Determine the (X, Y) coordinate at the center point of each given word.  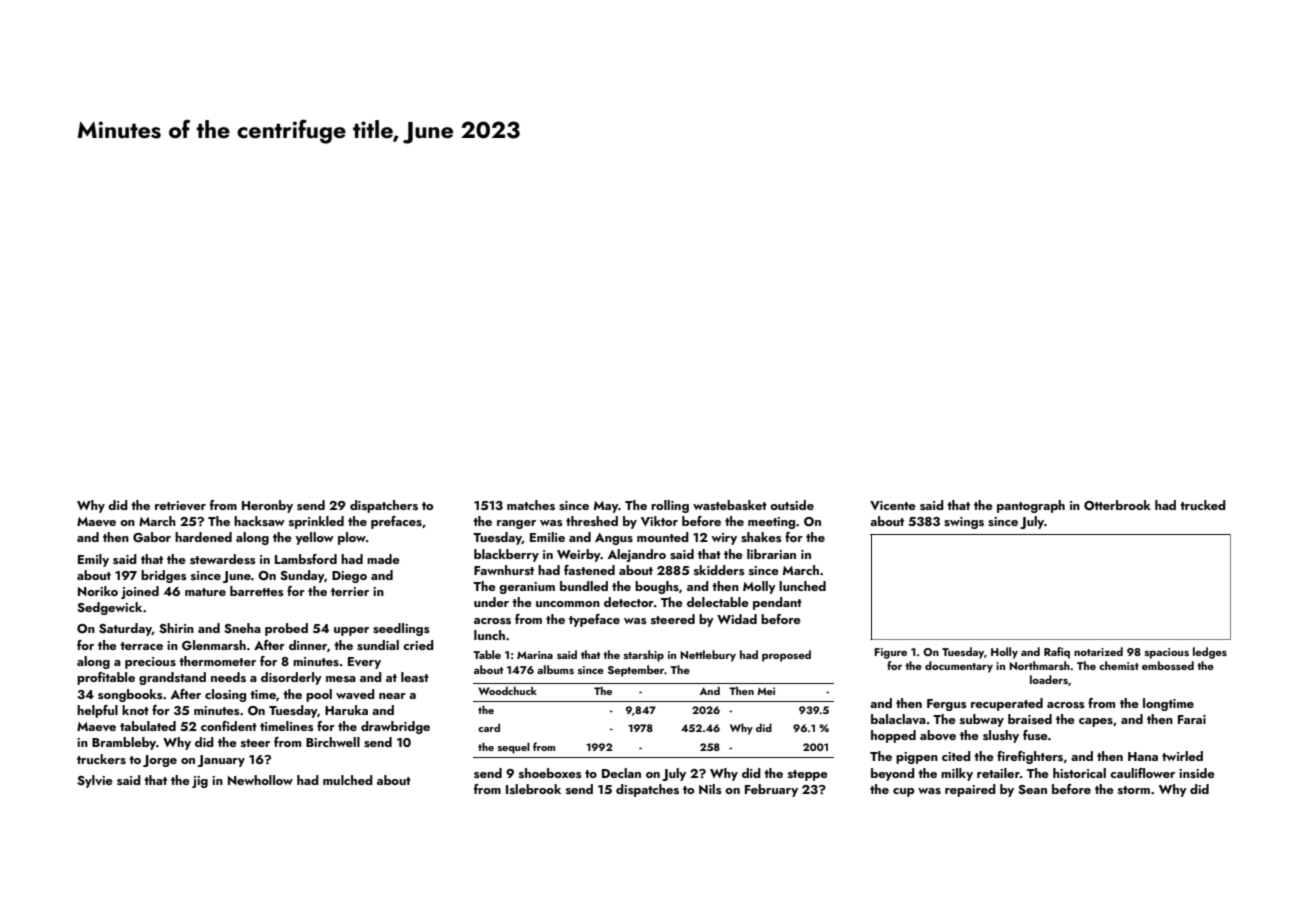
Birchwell (333, 742)
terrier (350, 591)
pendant (777, 603)
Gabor (152, 537)
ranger (516, 524)
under (491, 602)
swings (964, 523)
